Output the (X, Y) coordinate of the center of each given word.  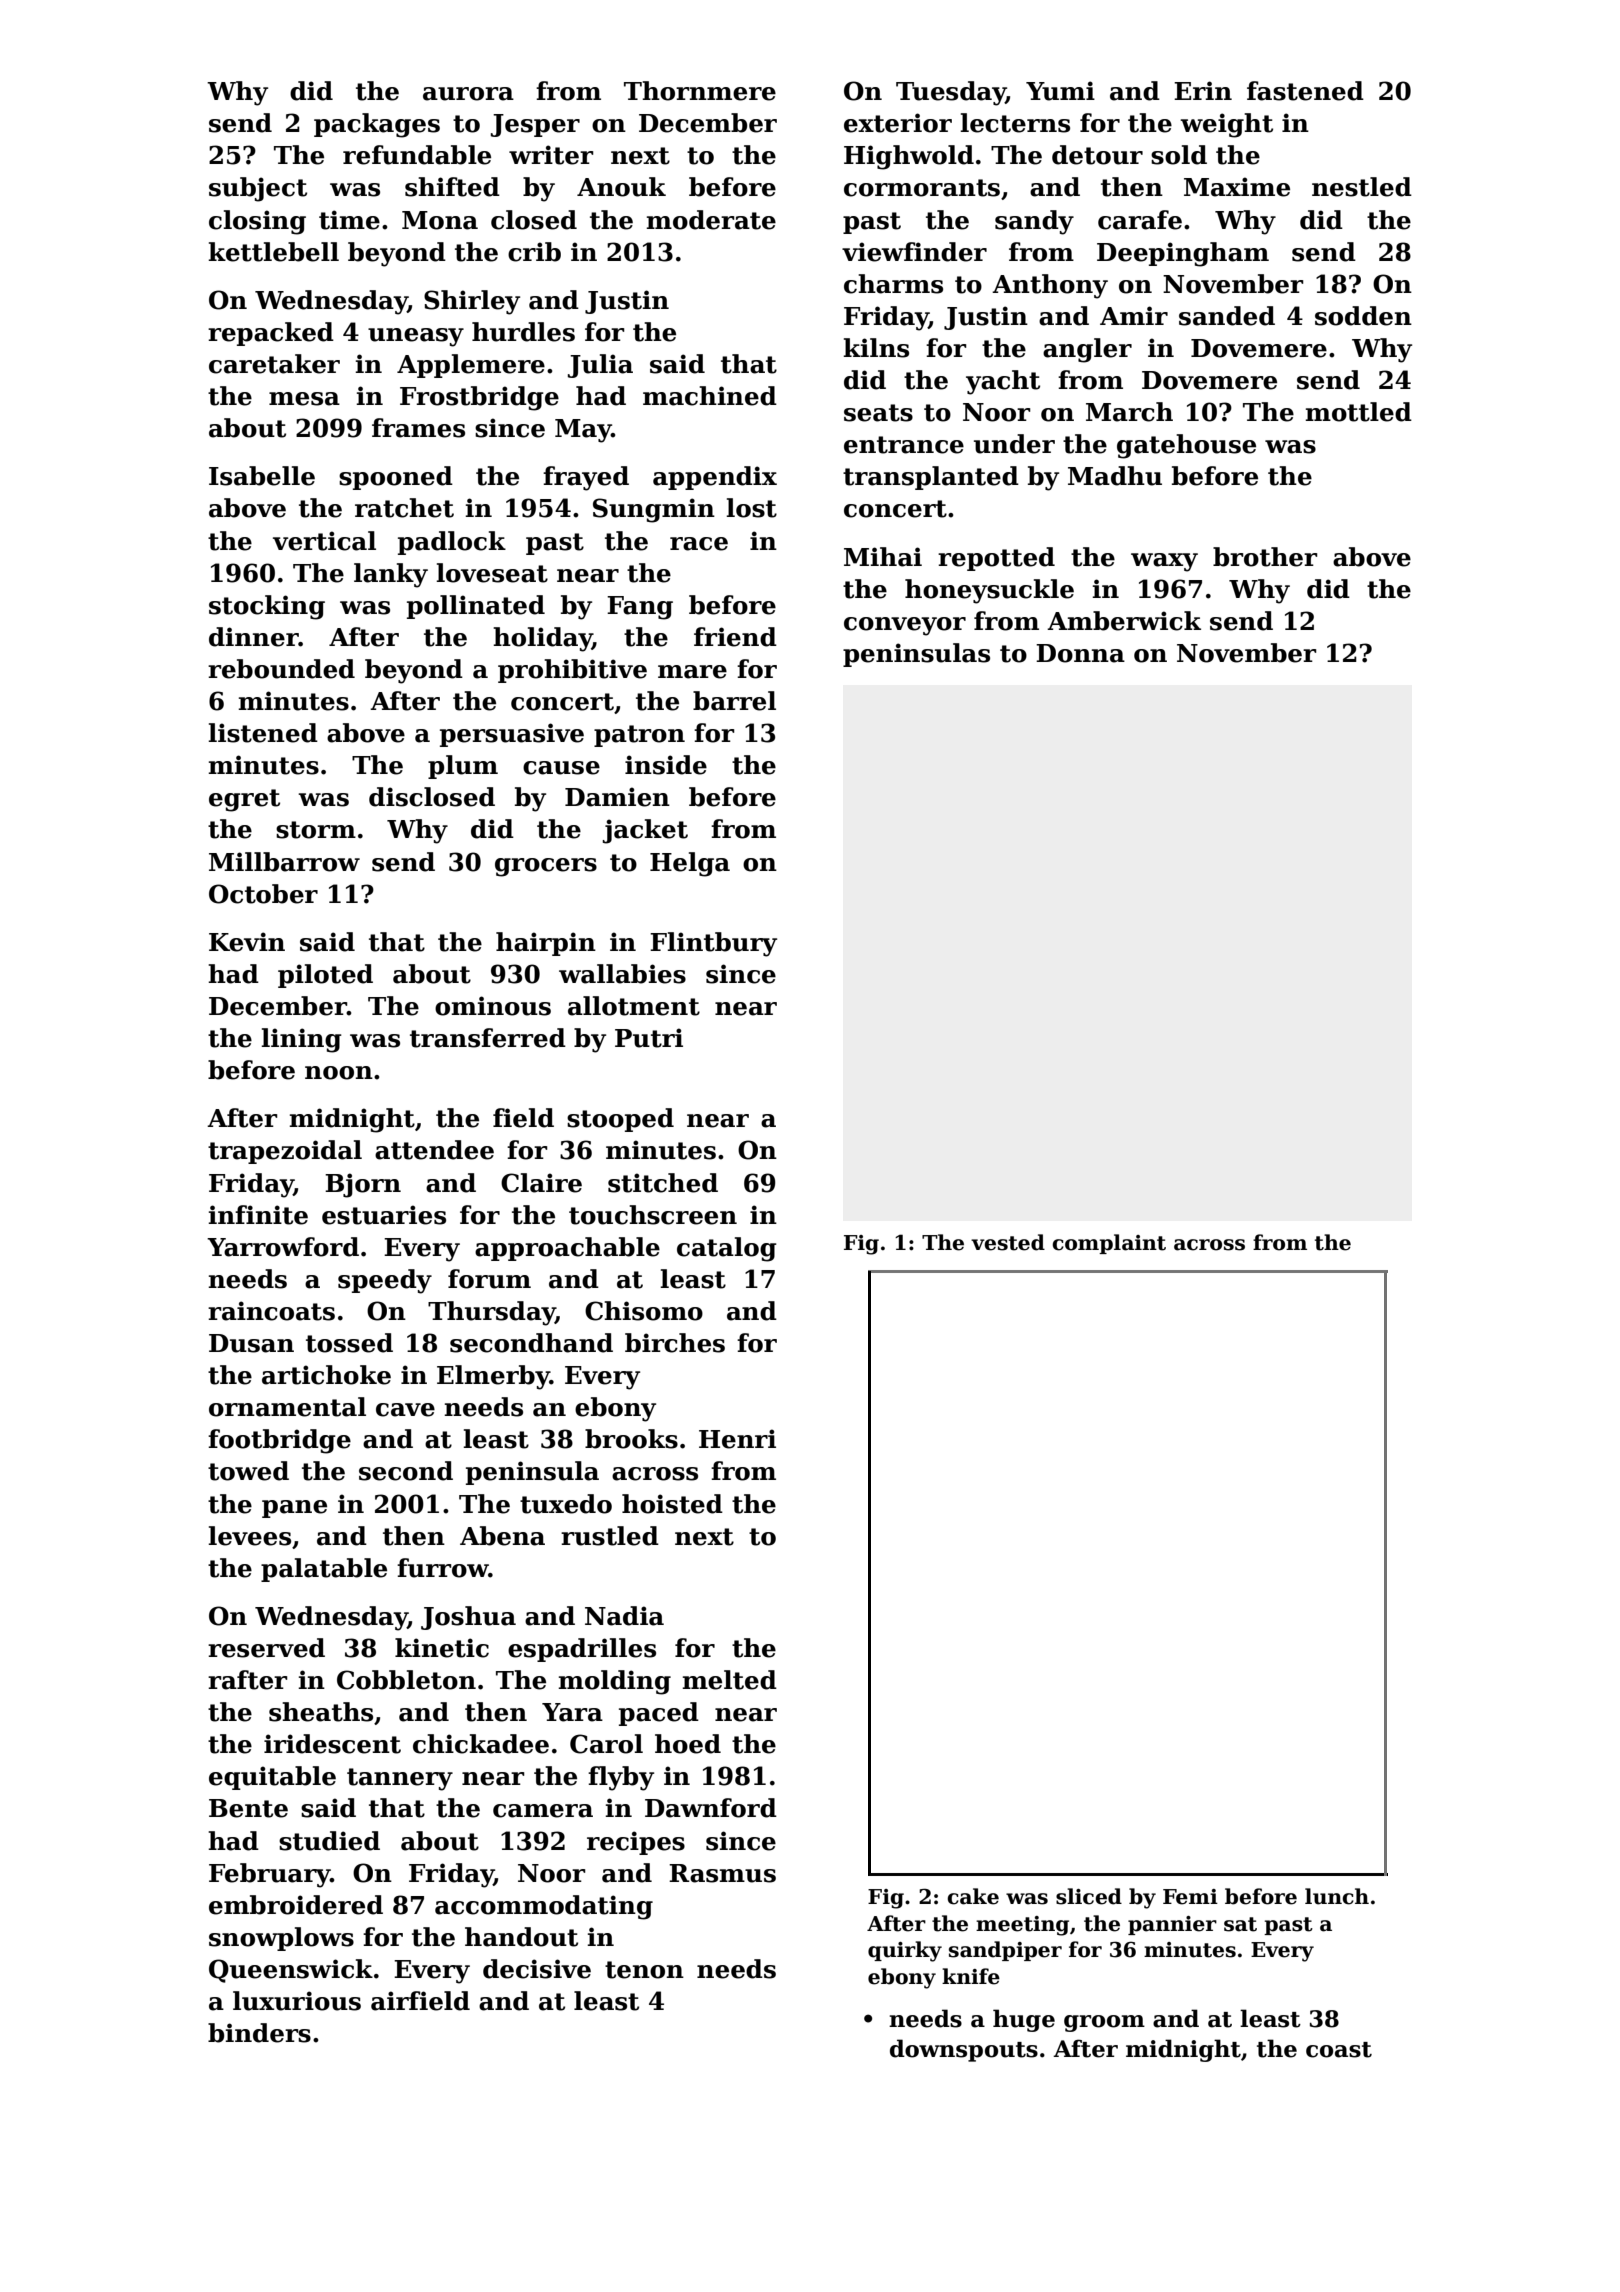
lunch (1337, 1896)
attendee (434, 1150)
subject (258, 189)
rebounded (281, 669)
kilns (876, 348)
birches (675, 1343)
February (269, 1875)
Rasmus (722, 1873)
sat (1240, 1924)
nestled (1362, 187)
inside (666, 765)
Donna (1080, 653)
